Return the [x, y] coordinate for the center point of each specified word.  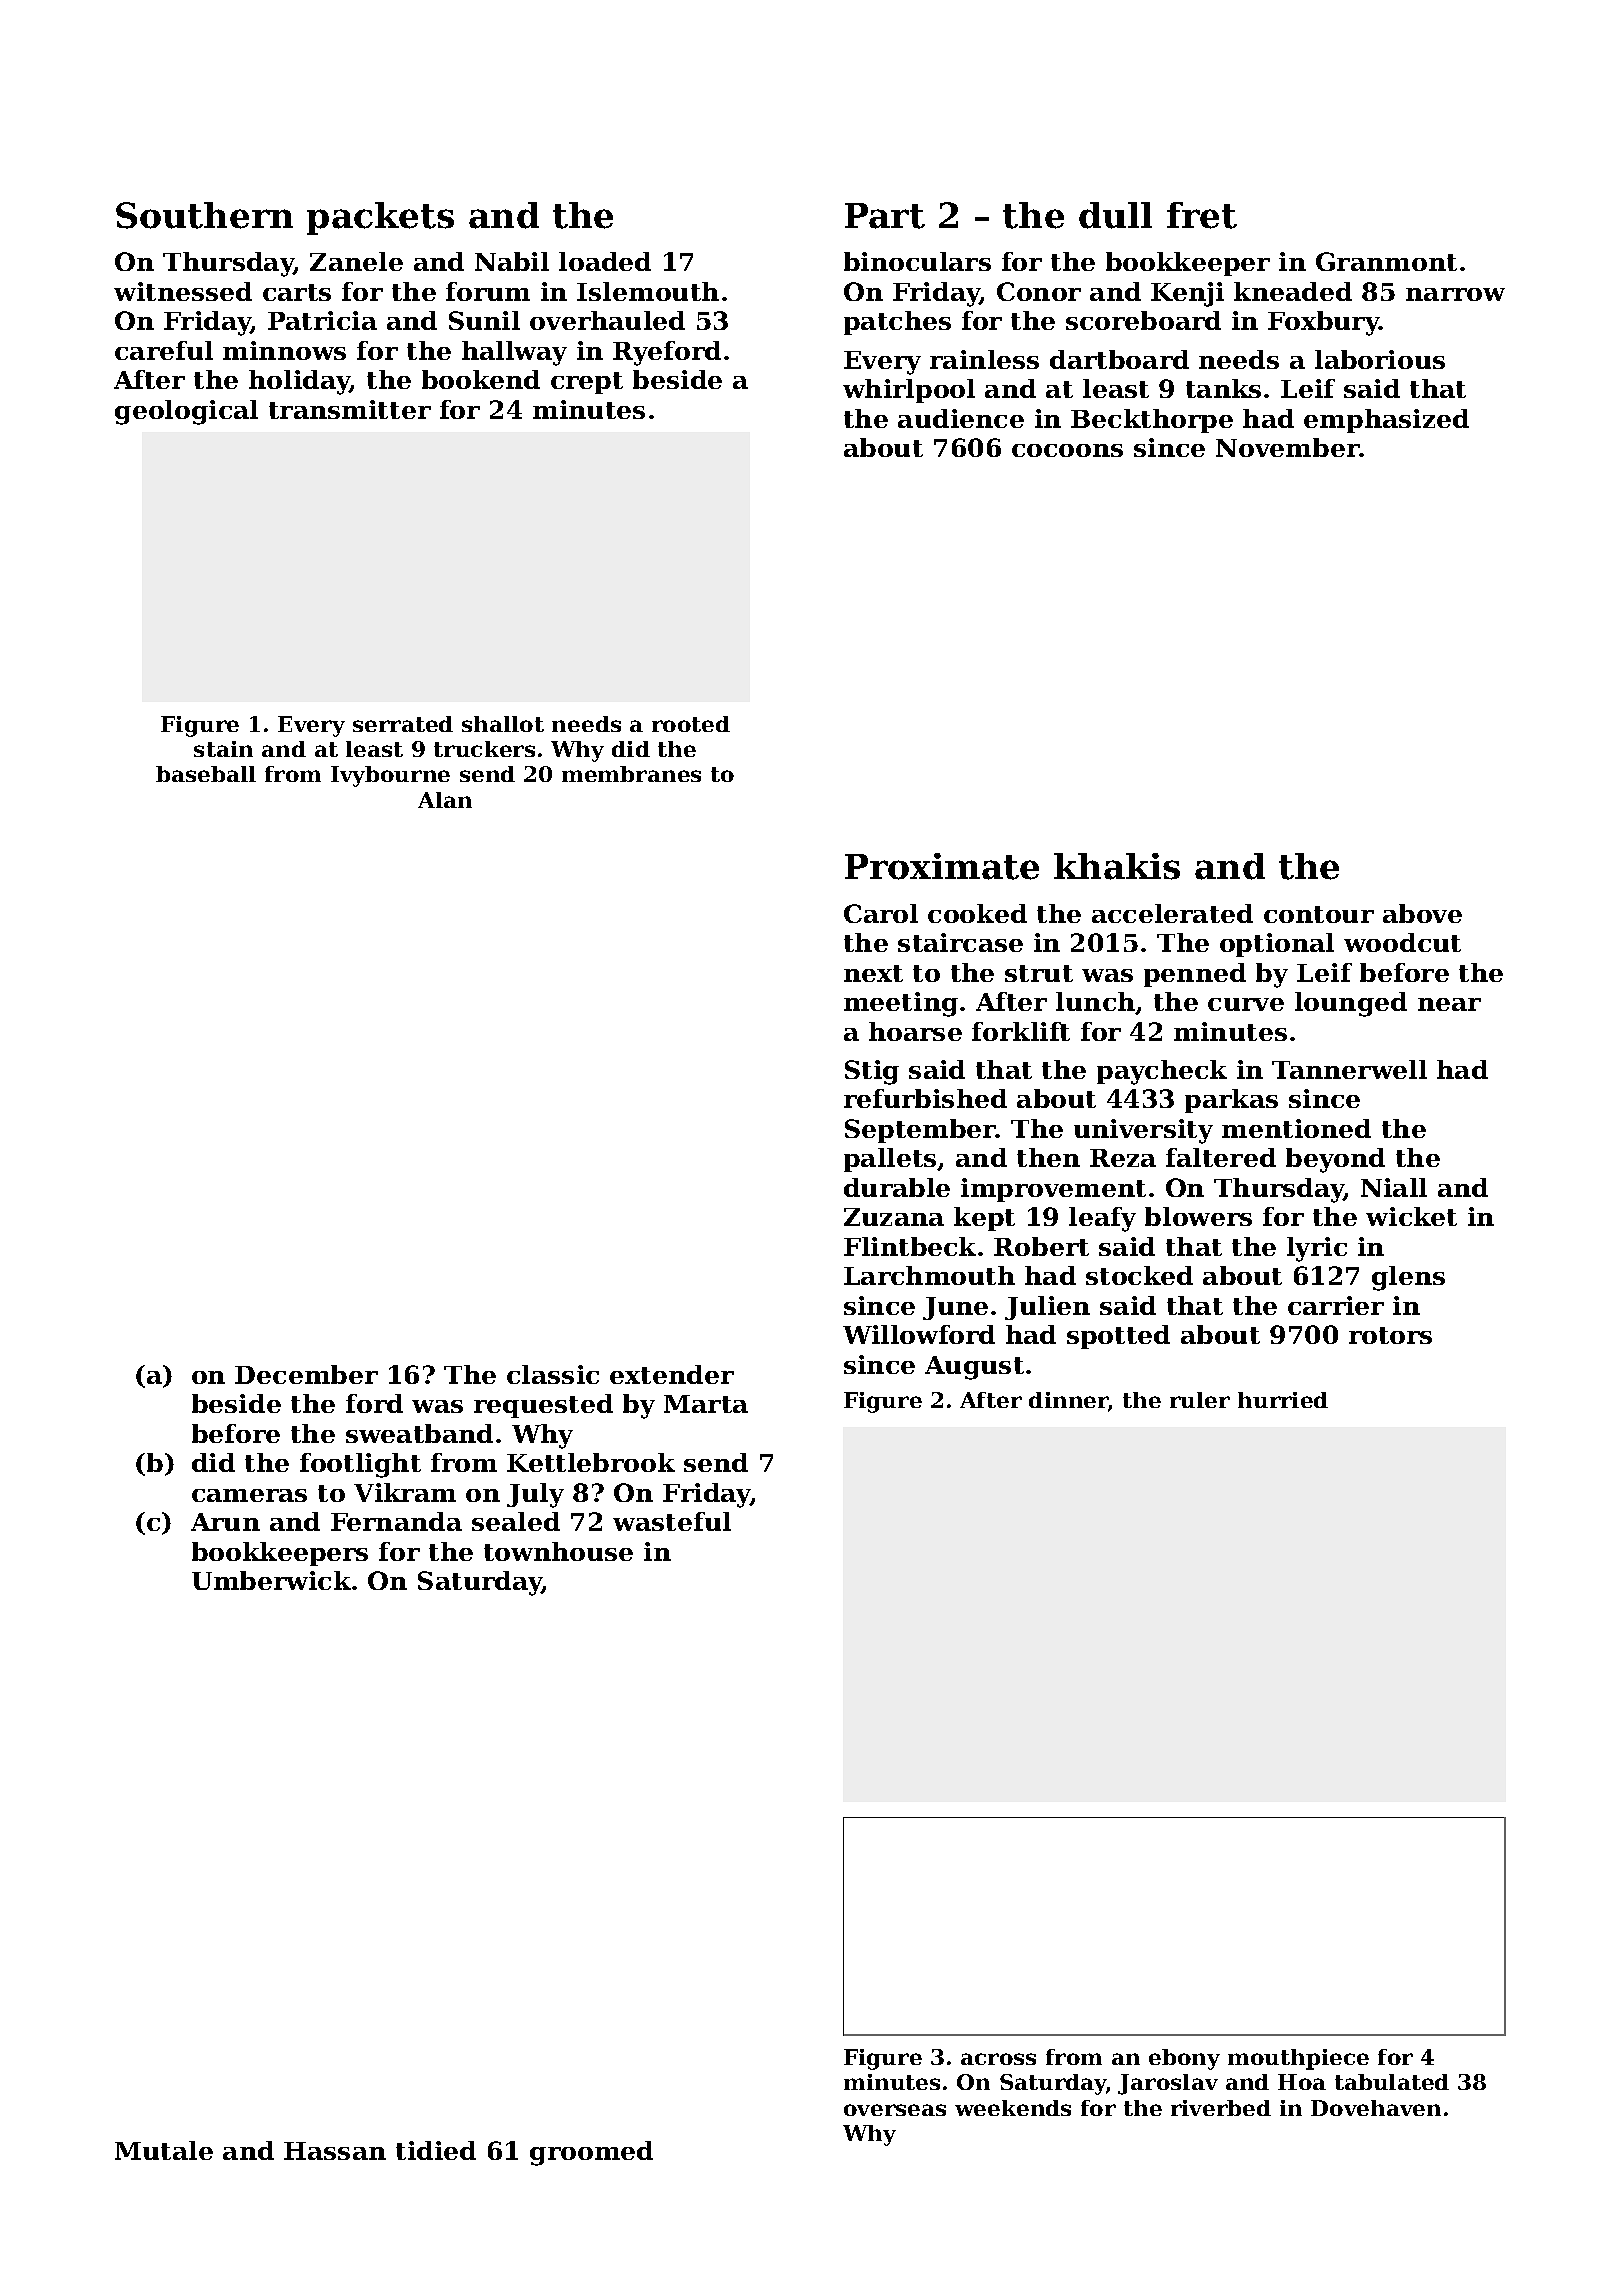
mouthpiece [1298, 2059]
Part [885, 216]
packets [380, 218]
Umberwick [271, 1580]
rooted [691, 724]
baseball [206, 774]
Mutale [164, 2150]
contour [1319, 914]
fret [1202, 215]
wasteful [672, 1521]
